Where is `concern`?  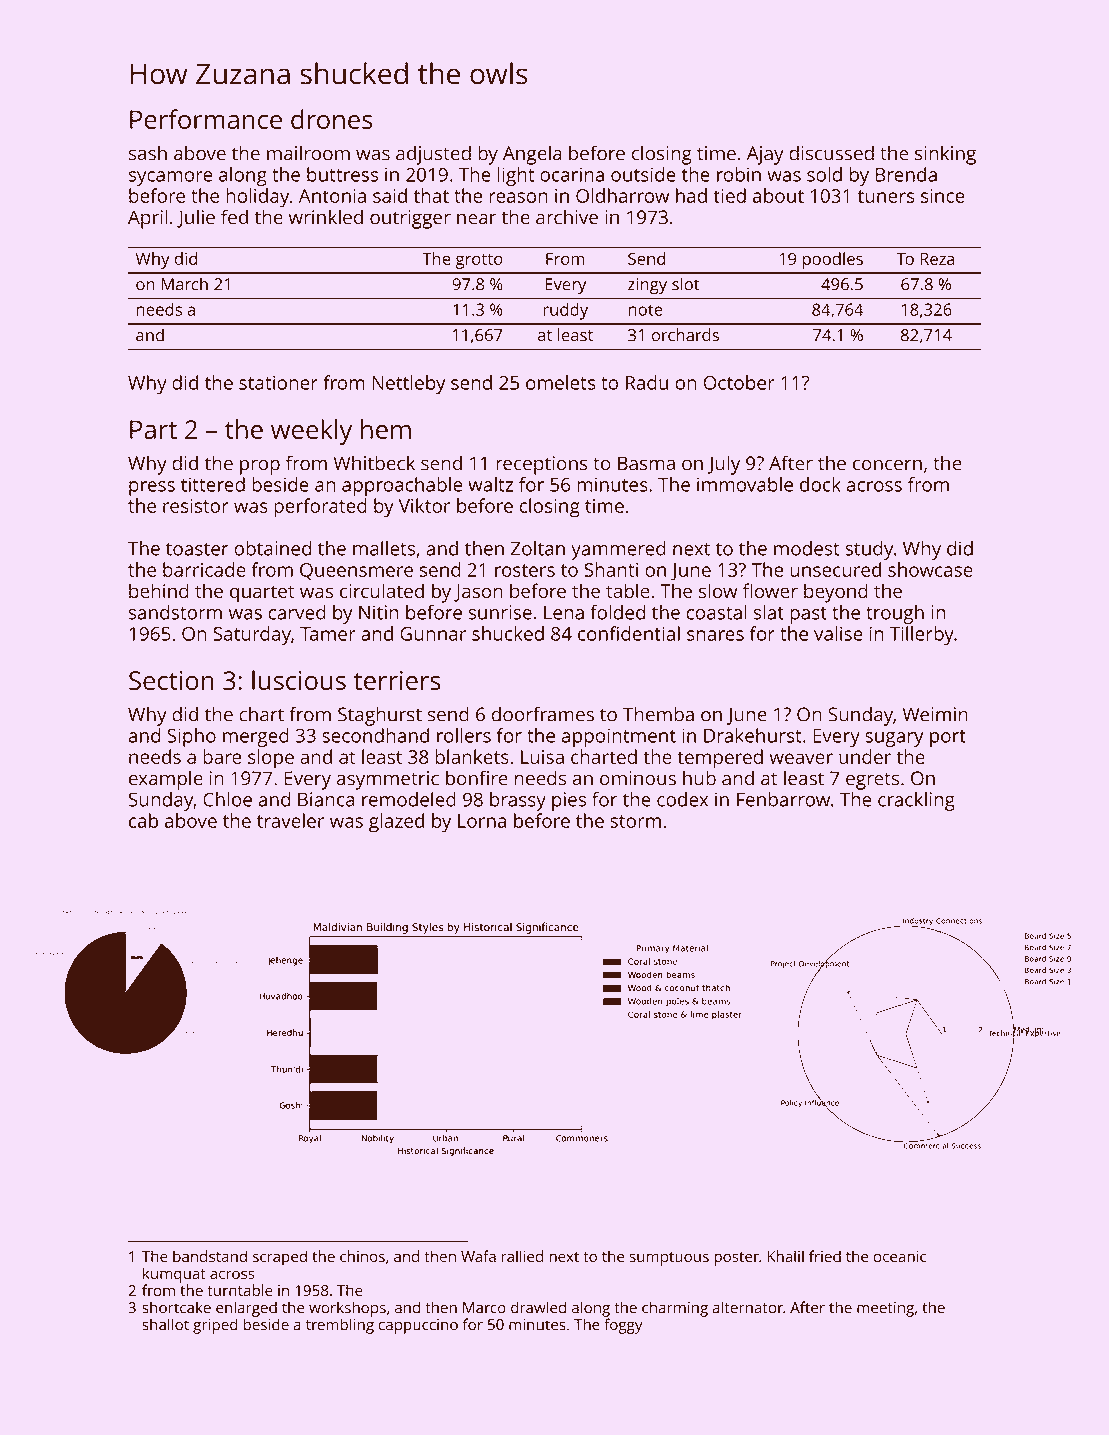
concern is located at coordinates (887, 465).
